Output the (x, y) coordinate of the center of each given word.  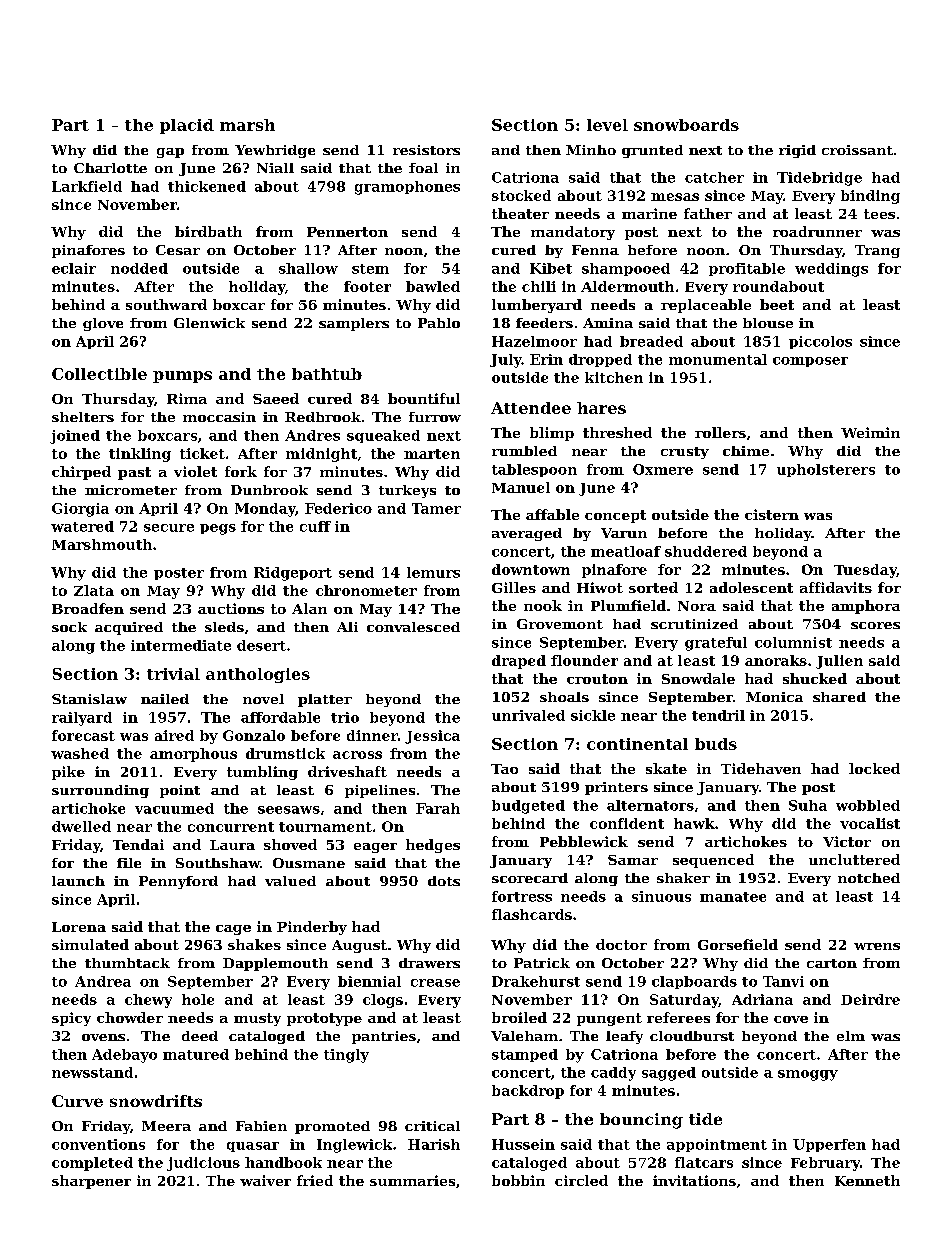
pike (68, 773)
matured (196, 1054)
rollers (720, 432)
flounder (584, 660)
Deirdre (870, 999)
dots (444, 881)
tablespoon (534, 470)
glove (103, 324)
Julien (839, 662)
